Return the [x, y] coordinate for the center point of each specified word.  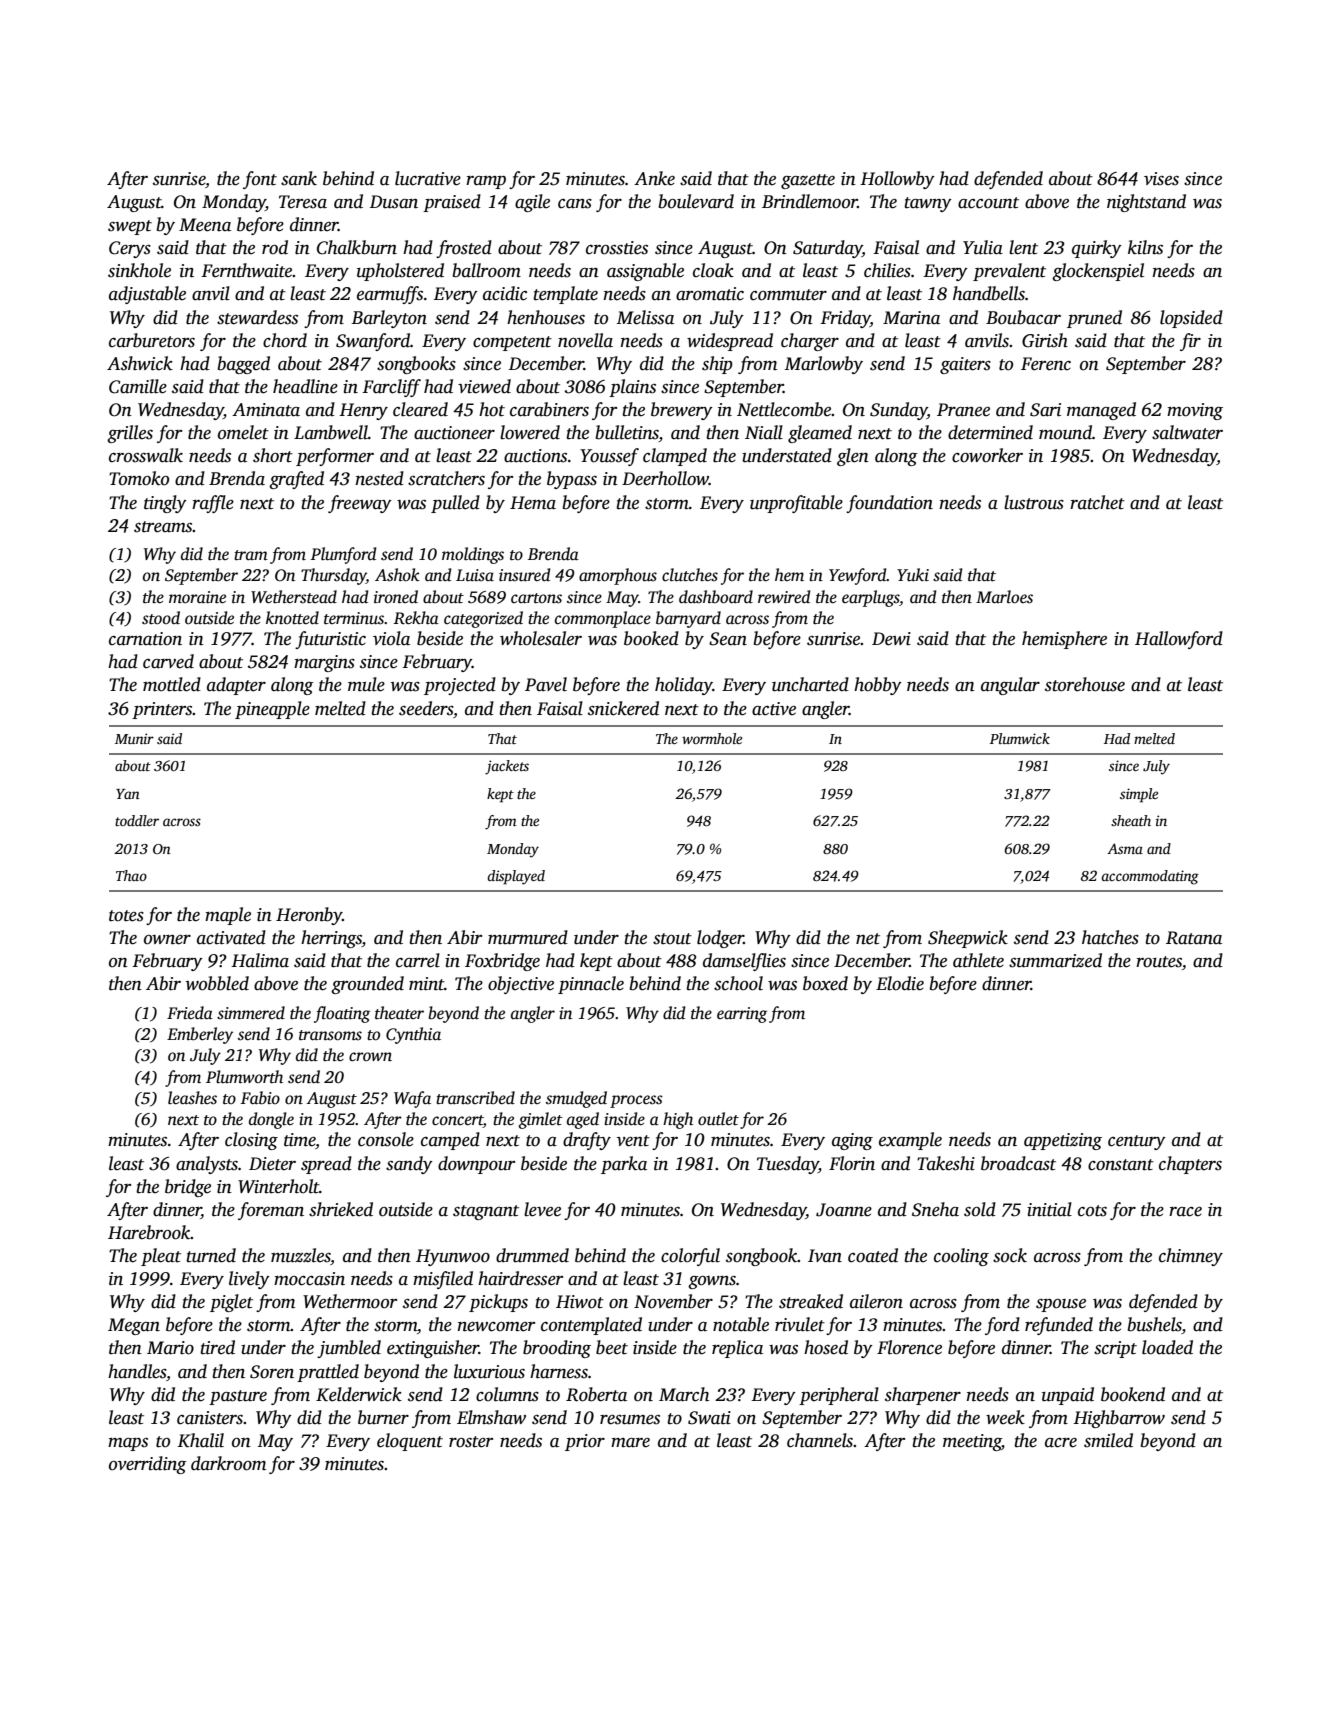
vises [1161, 179]
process [636, 1101]
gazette [808, 181]
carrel [418, 960]
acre [1061, 1443]
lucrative [428, 178]
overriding [148, 1465]
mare [630, 1443]
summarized [1055, 960]
